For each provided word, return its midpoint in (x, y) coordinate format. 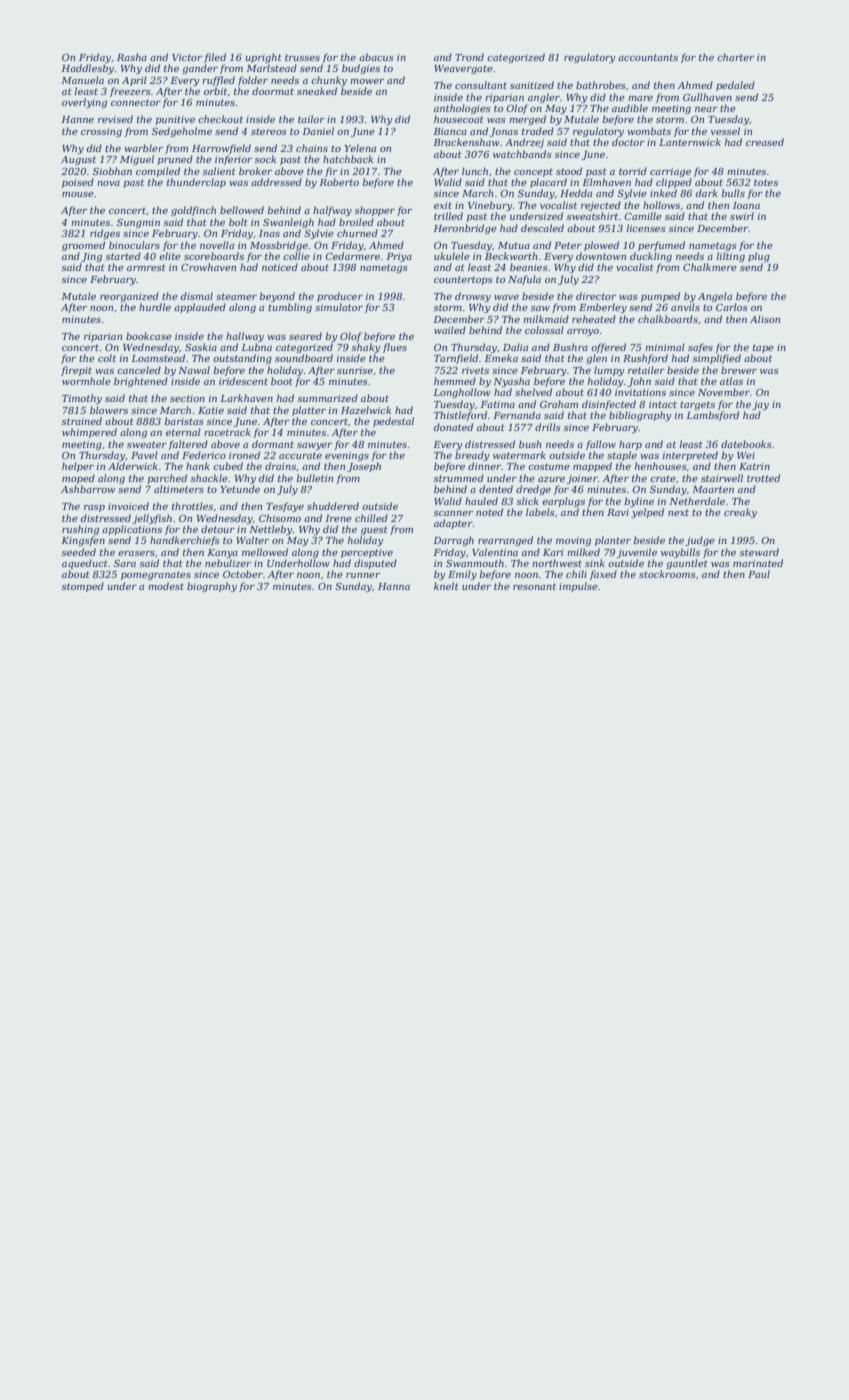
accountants (648, 57)
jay (760, 405)
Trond (469, 57)
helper (78, 467)
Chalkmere (710, 267)
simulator (339, 307)
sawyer (314, 446)
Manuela (83, 80)
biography (212, 587)
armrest (146, 267)
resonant (534, 586)
